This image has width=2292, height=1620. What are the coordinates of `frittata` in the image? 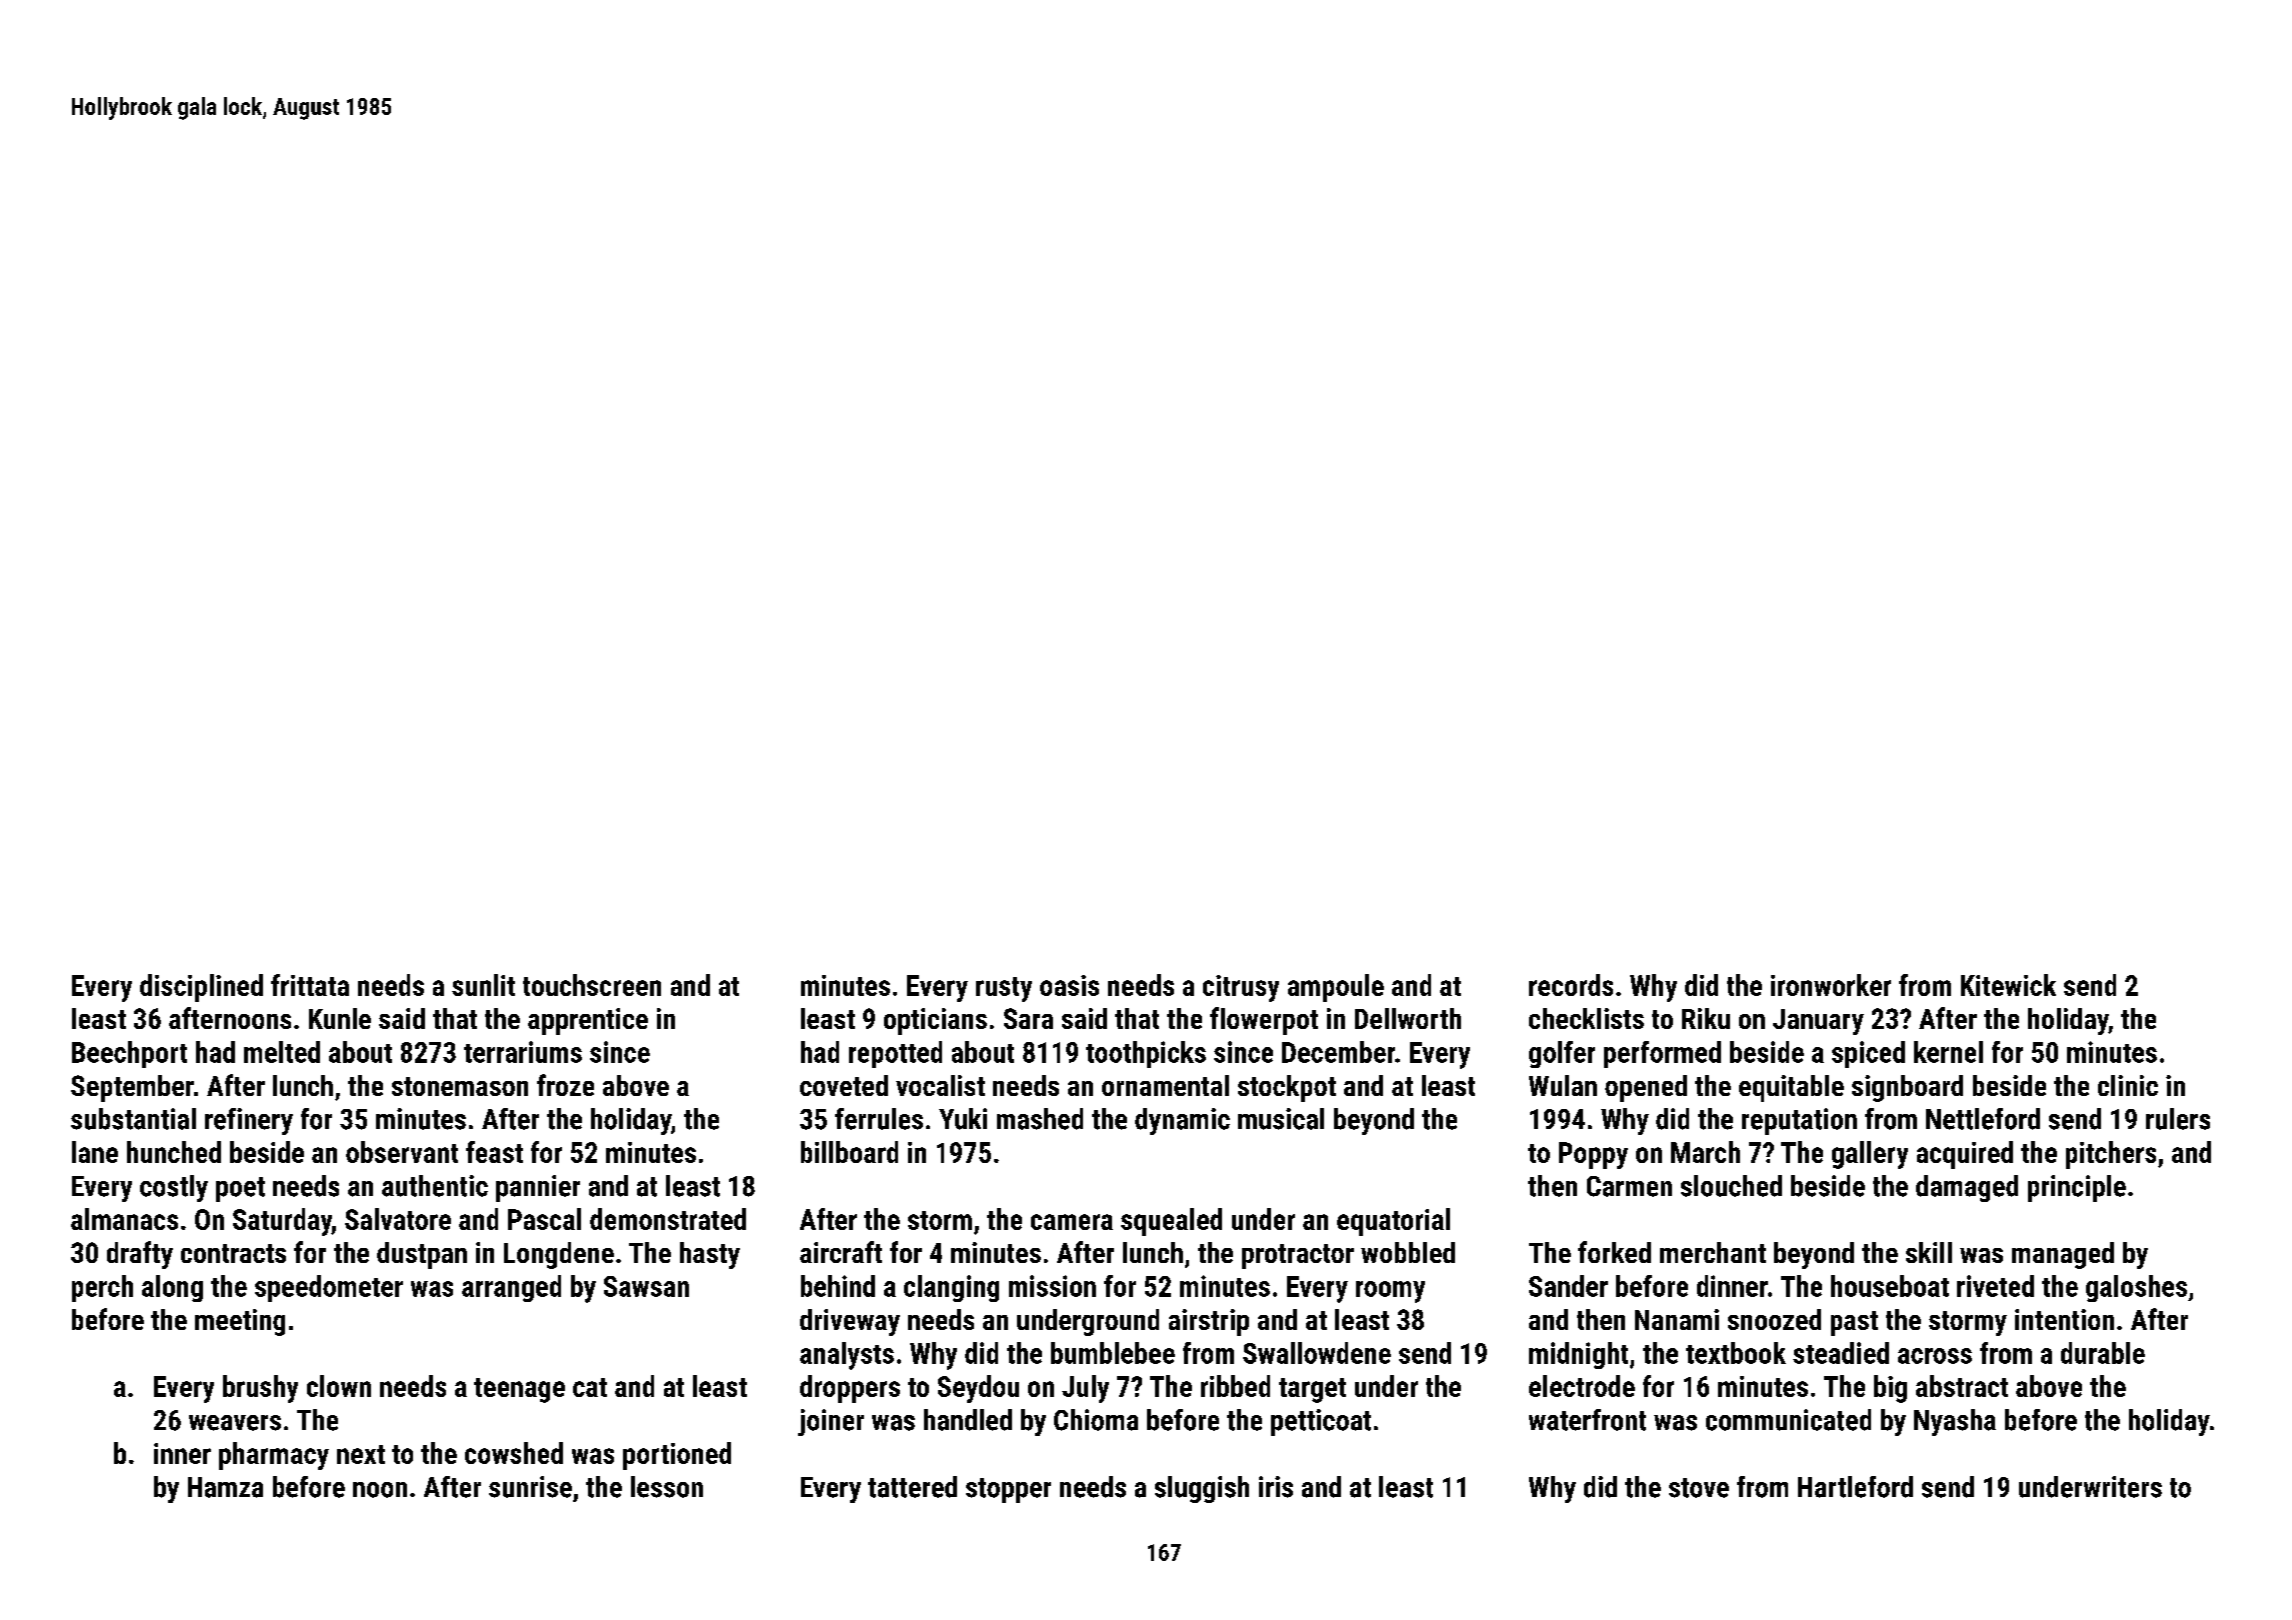 It's located at (310, 985).
